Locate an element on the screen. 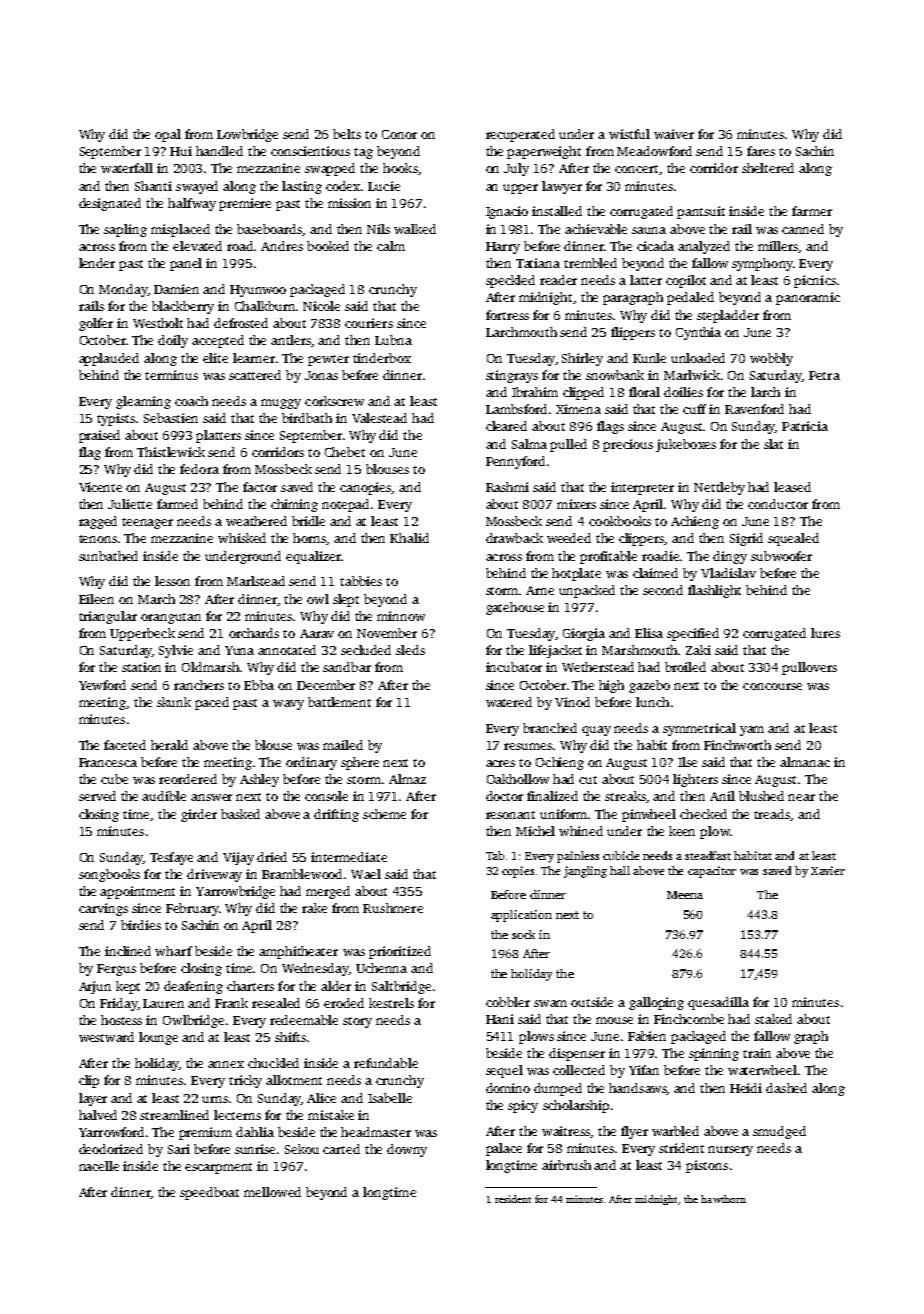 The width and height of the screenshot is (924, 1314). dashed is located at coordinates (786, 1088).
